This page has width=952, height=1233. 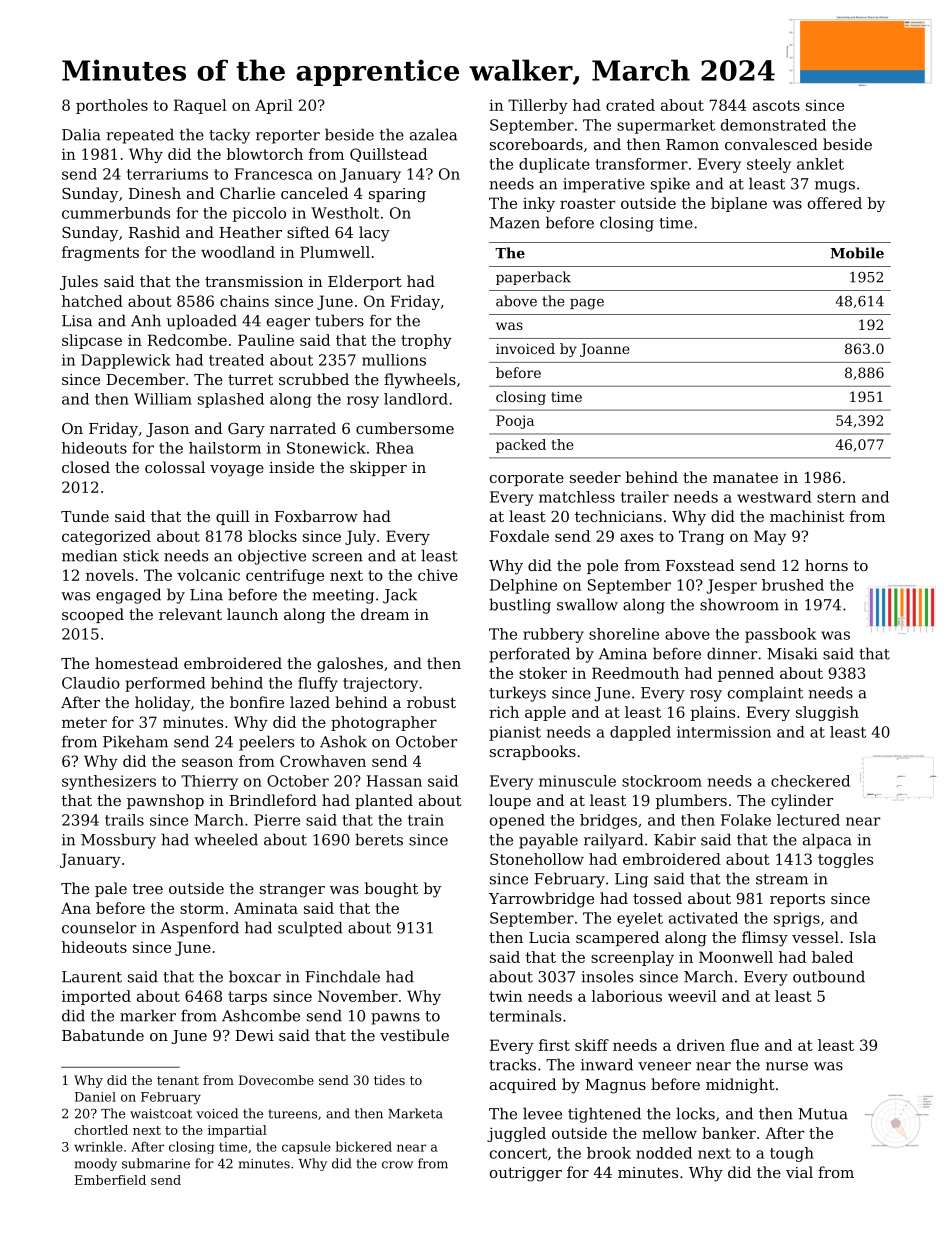 I want to click on paperback, so click(x=533, y=278).
